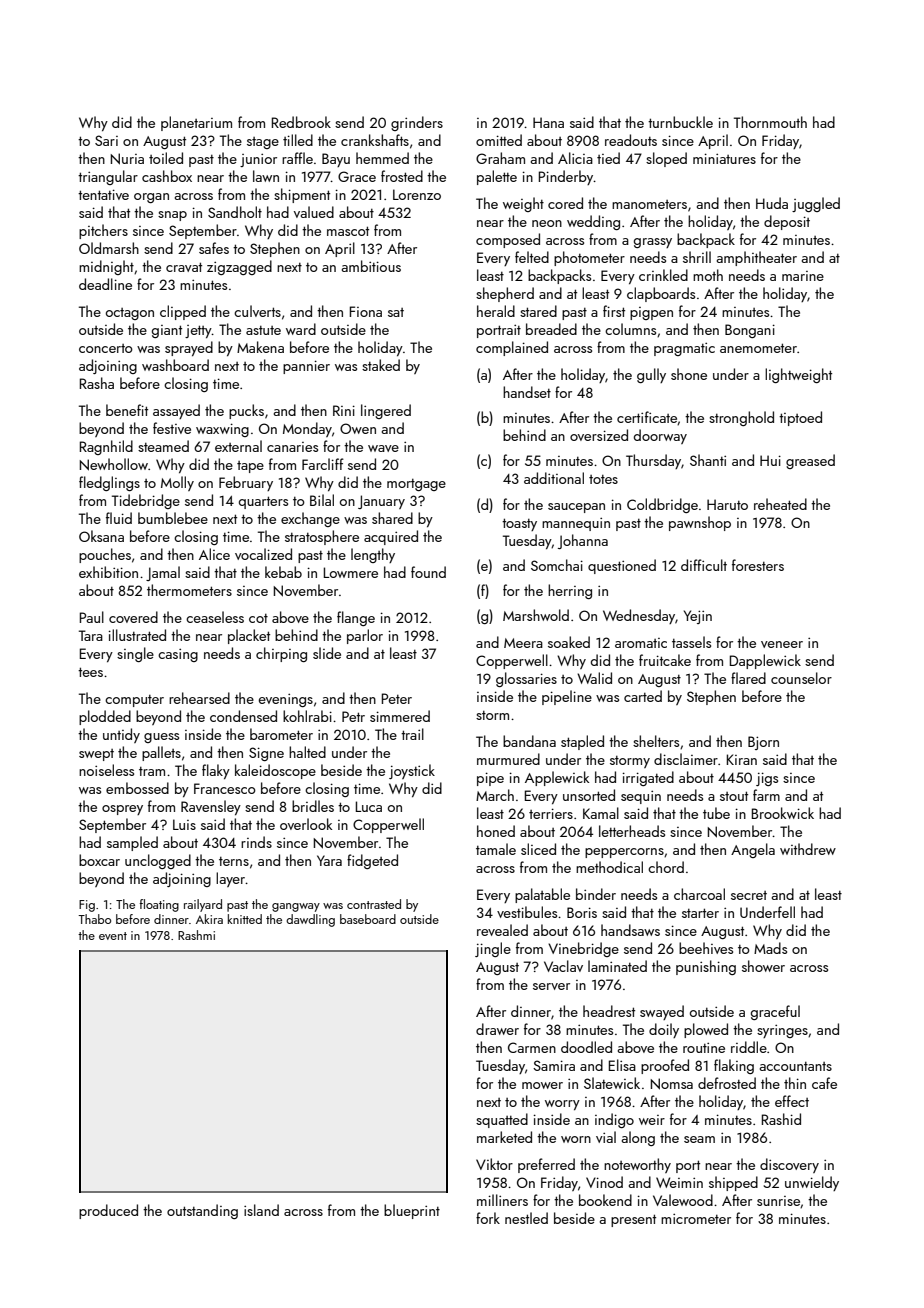 This page has width=924, height=1308. What do you see at coordinates (536, 615) in the page?
I see `Marshwold` at bounding box center [536, 615].
